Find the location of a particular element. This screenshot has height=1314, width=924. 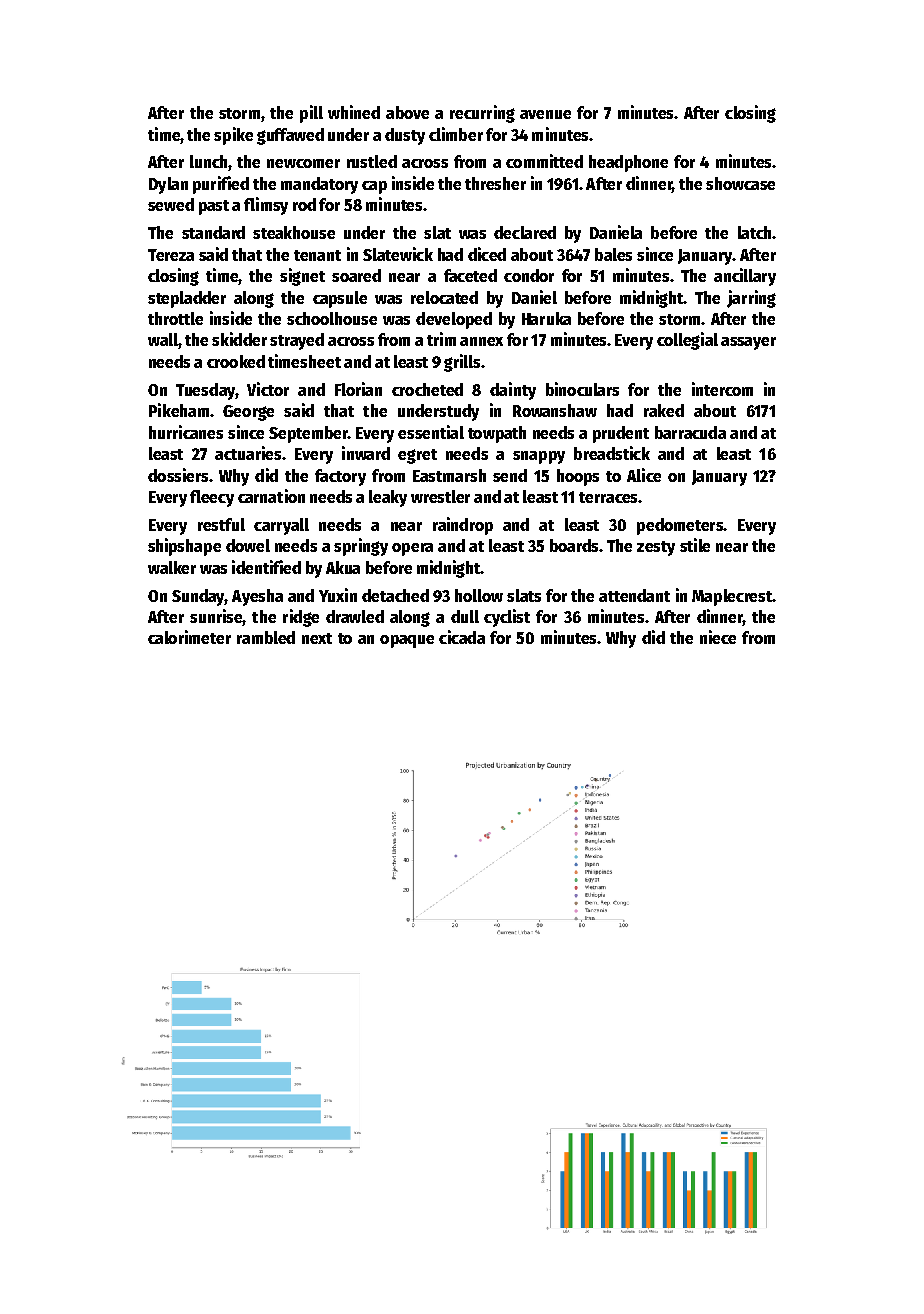

thresher is located at coordinates (495, 183).
